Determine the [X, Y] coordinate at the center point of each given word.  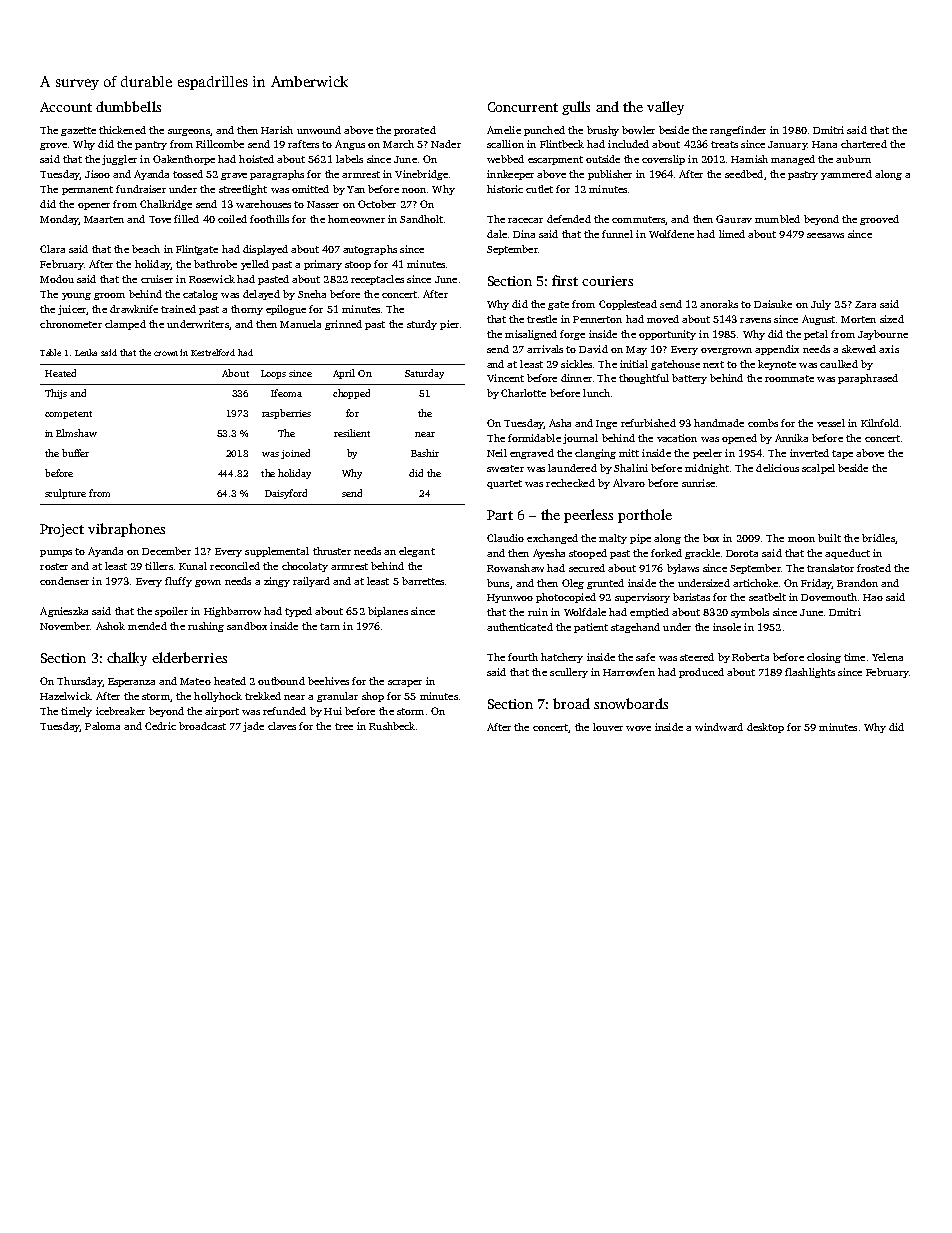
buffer [75, 453]
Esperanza [131, 682]
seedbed [744, 174]
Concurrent [523, 107]
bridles [878, 538]
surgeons [189, 132]
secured [587, 568]
